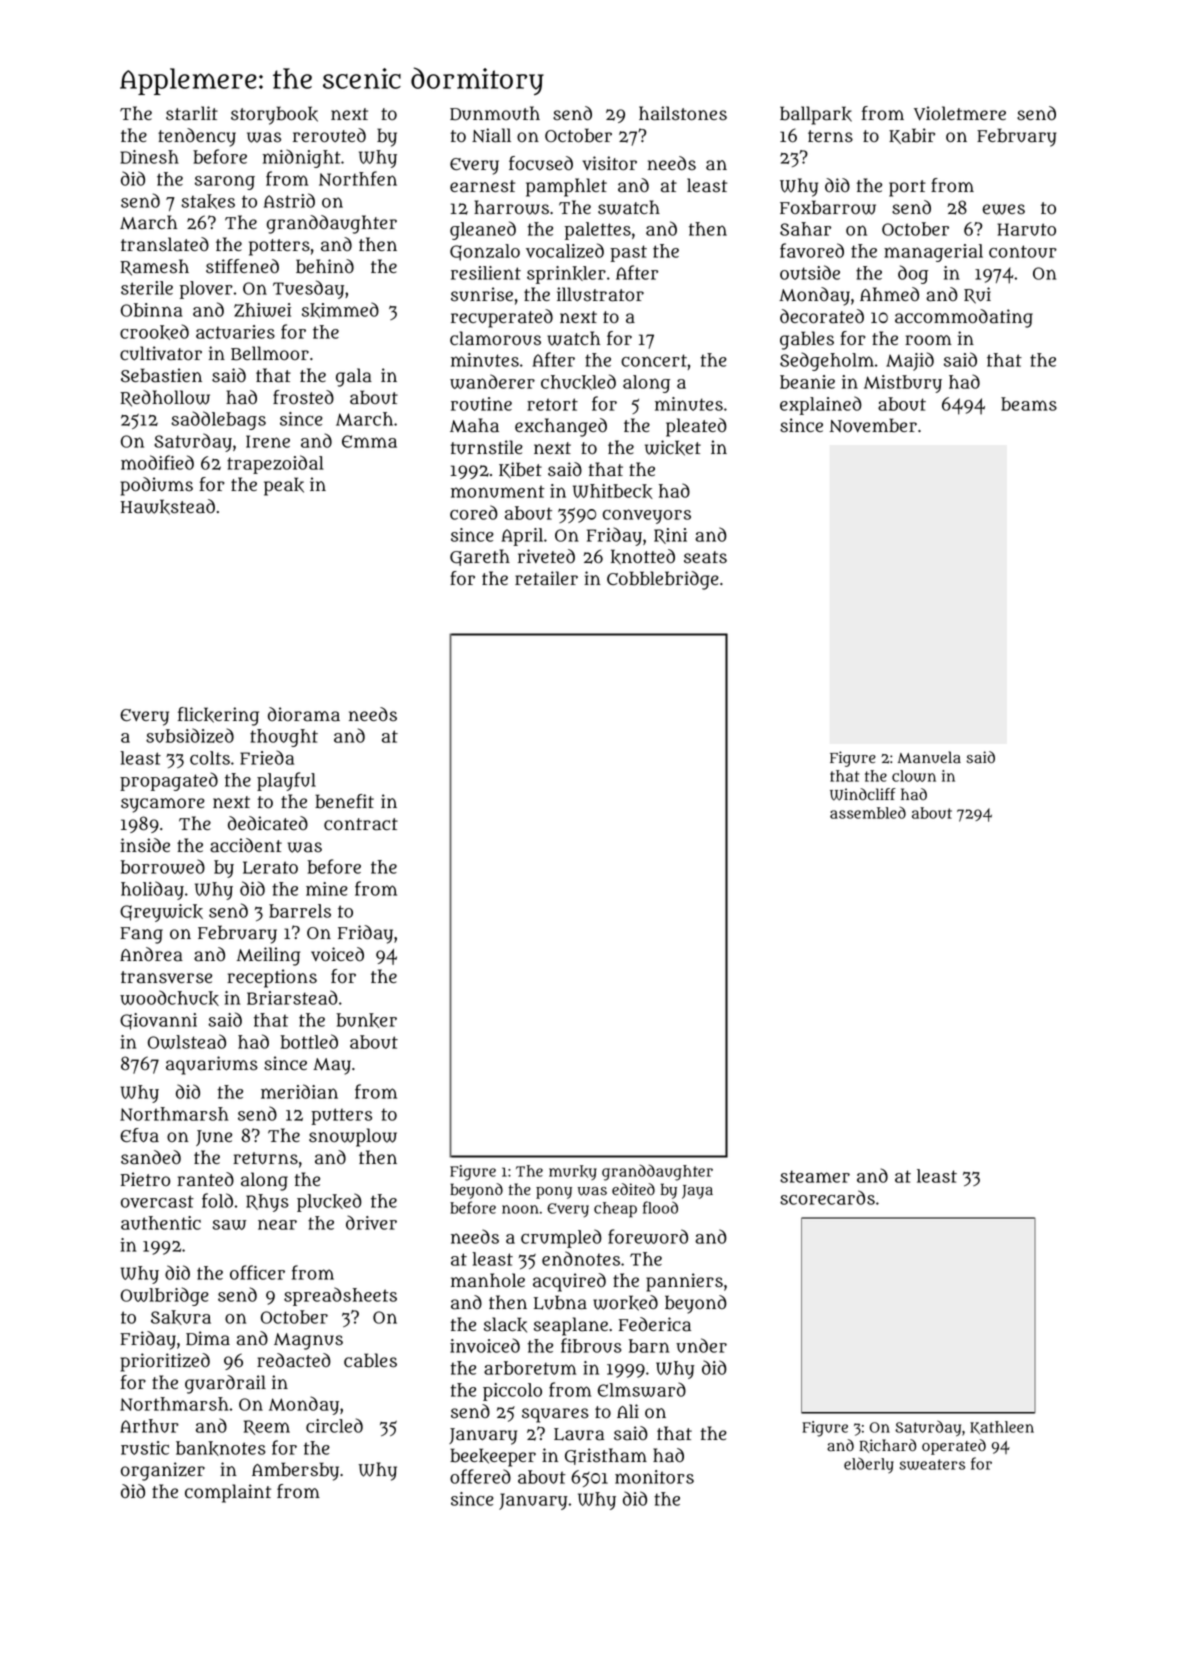 The image size is (1177, 1665). I want to click on monument, so click(498, 491).
